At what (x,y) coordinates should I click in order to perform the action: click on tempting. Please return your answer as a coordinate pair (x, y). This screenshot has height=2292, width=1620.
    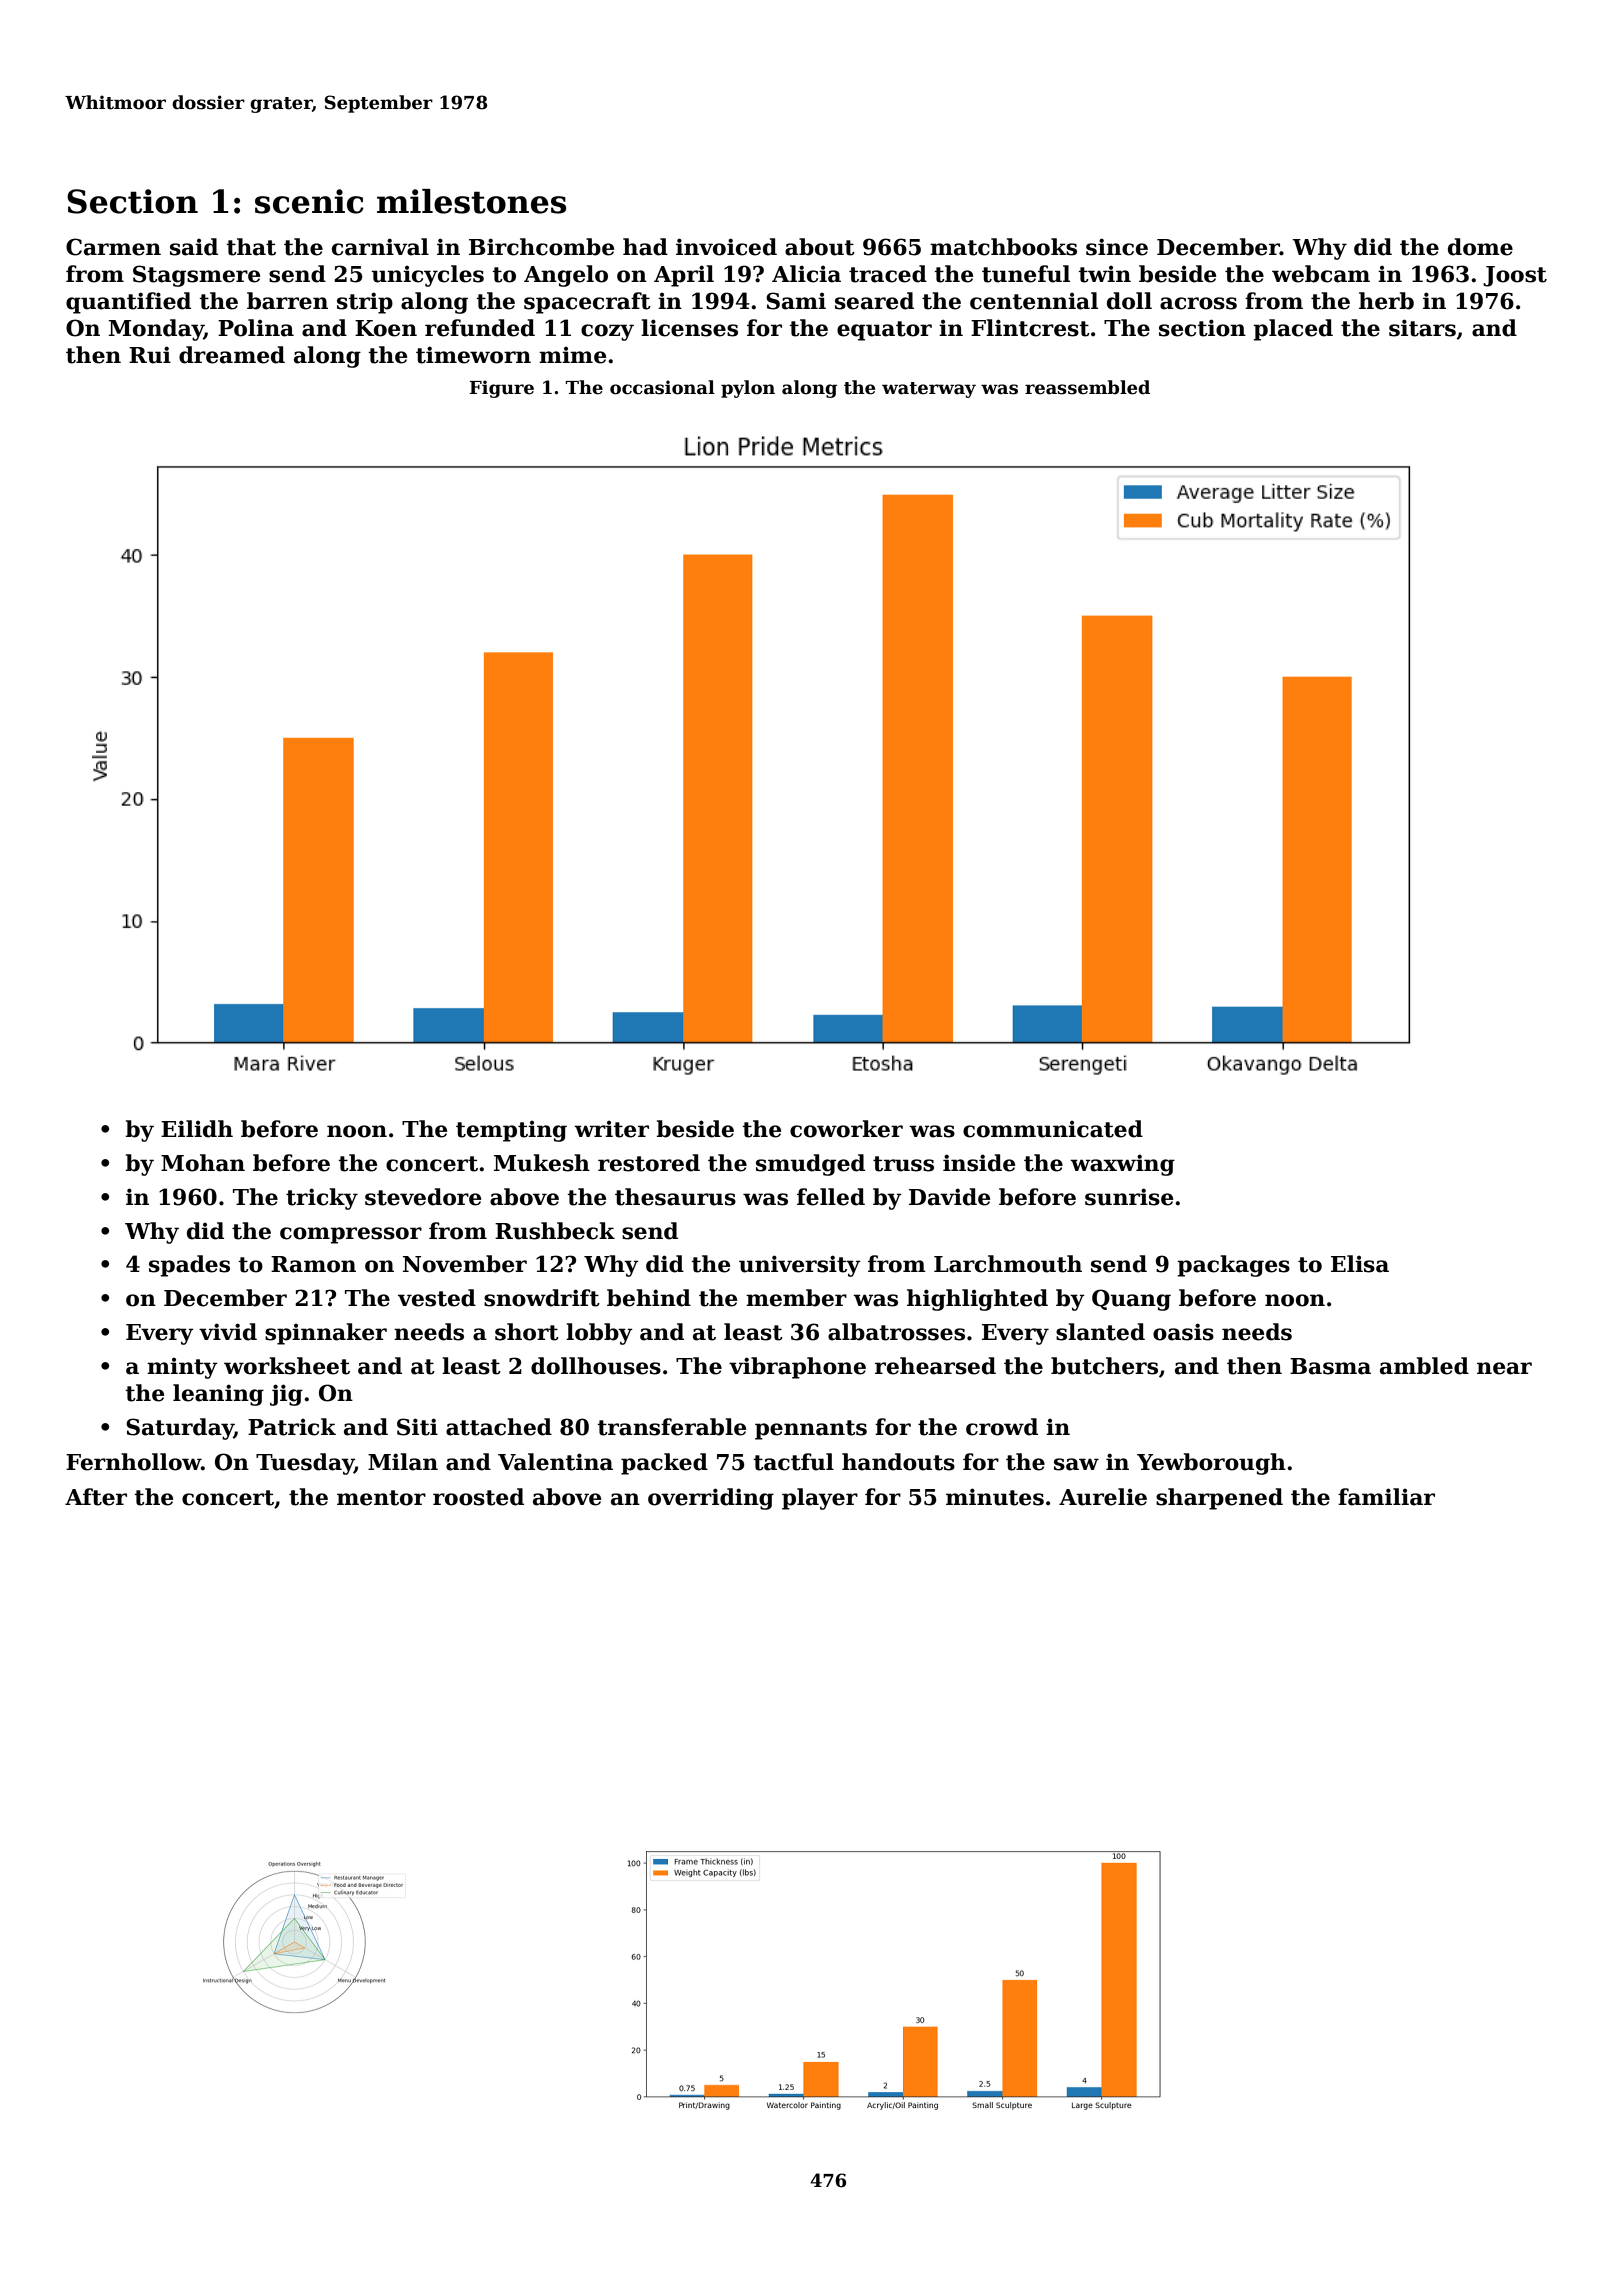
    Looking at the image, I should click on (511, 1131).
